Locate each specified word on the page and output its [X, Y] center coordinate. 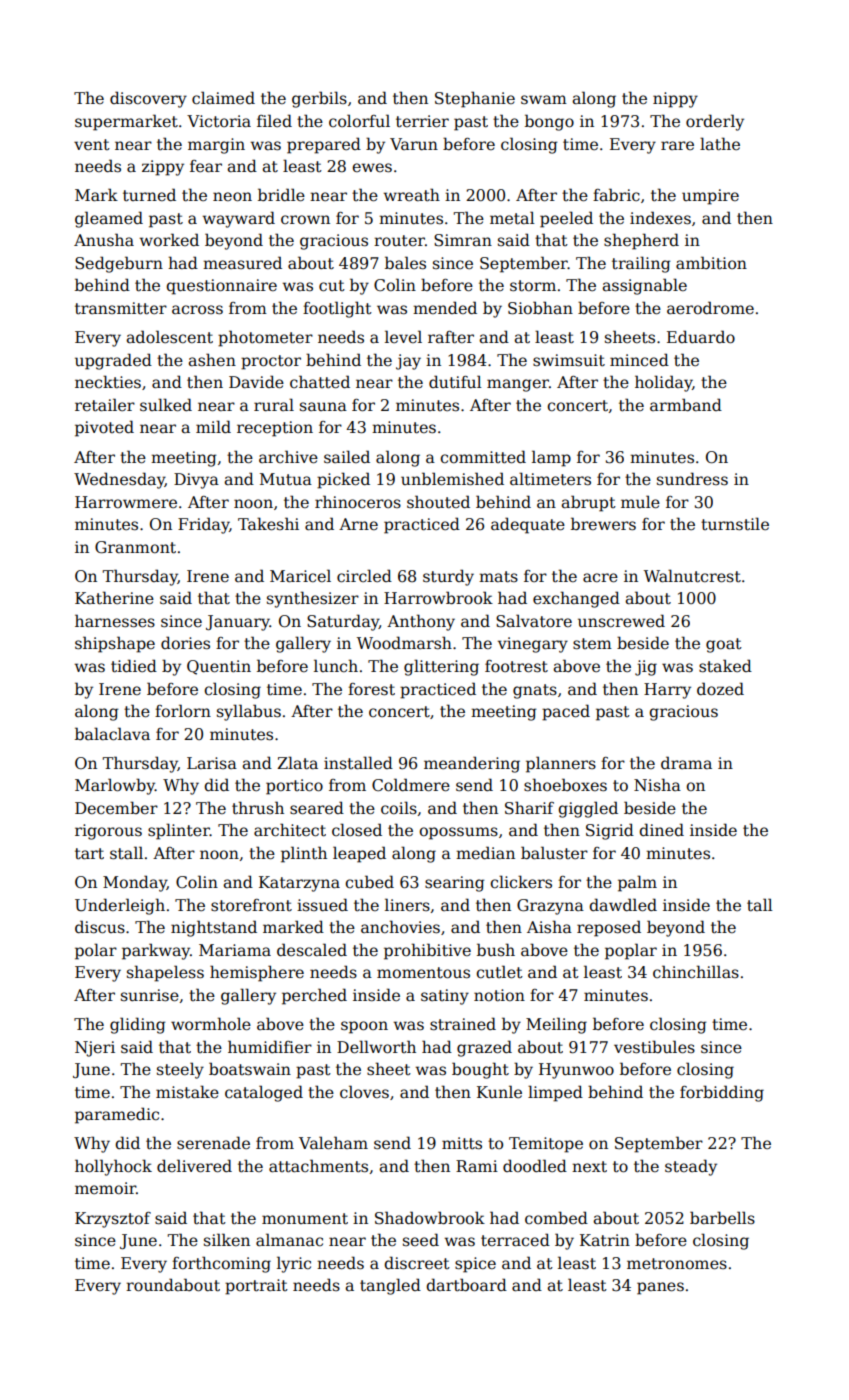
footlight [337, 309]
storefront [251, 905]
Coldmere [411, 785]
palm [637, 883]
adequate [528, 525]
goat [724, 645]
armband [686, 404]
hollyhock [113, 1167]
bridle [281, 195]
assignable [644, 286]
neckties [108, 382]
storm [533, 286]
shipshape [115, 644]
